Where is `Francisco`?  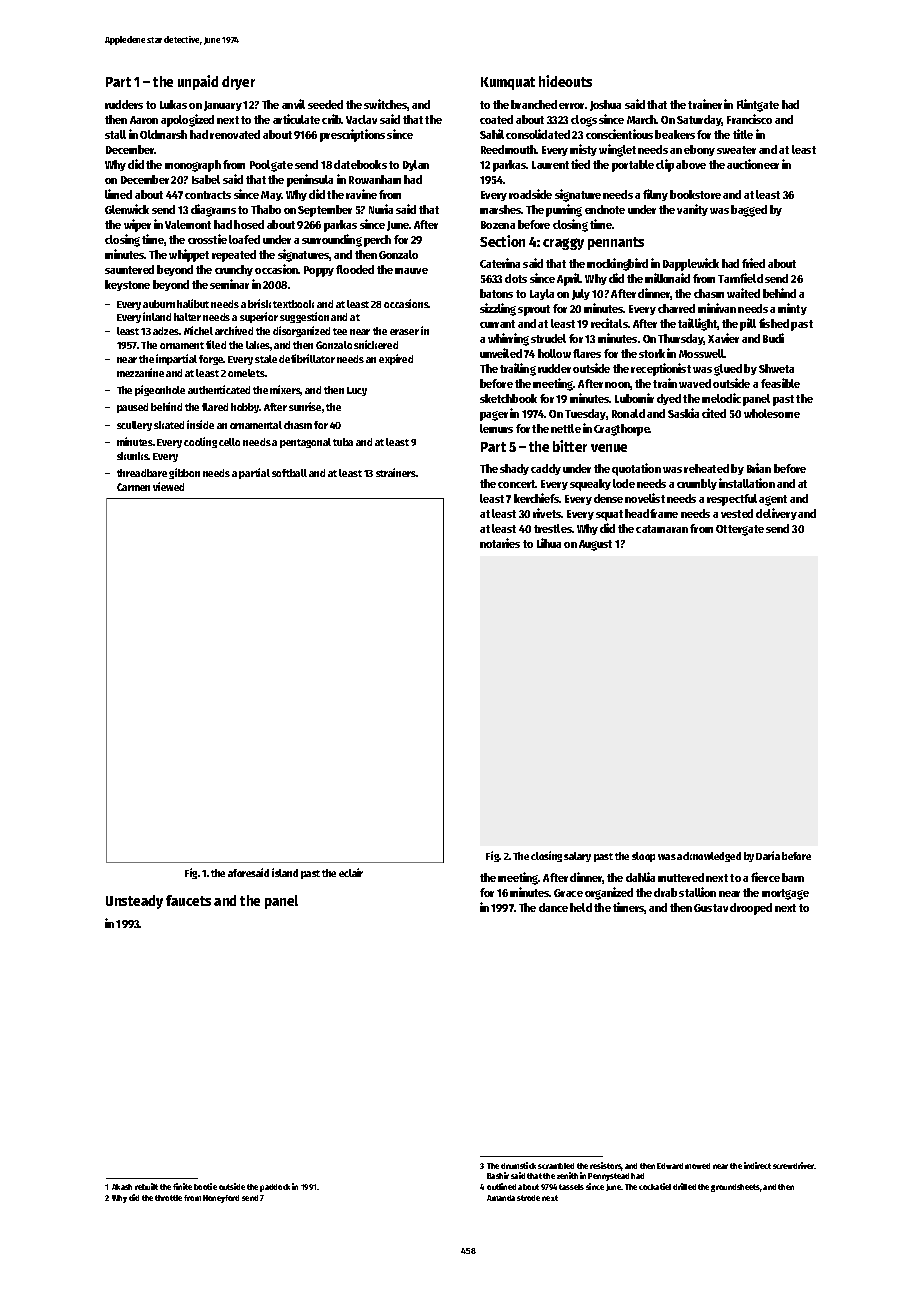 Francisco is located at coordinates (749, 119).
